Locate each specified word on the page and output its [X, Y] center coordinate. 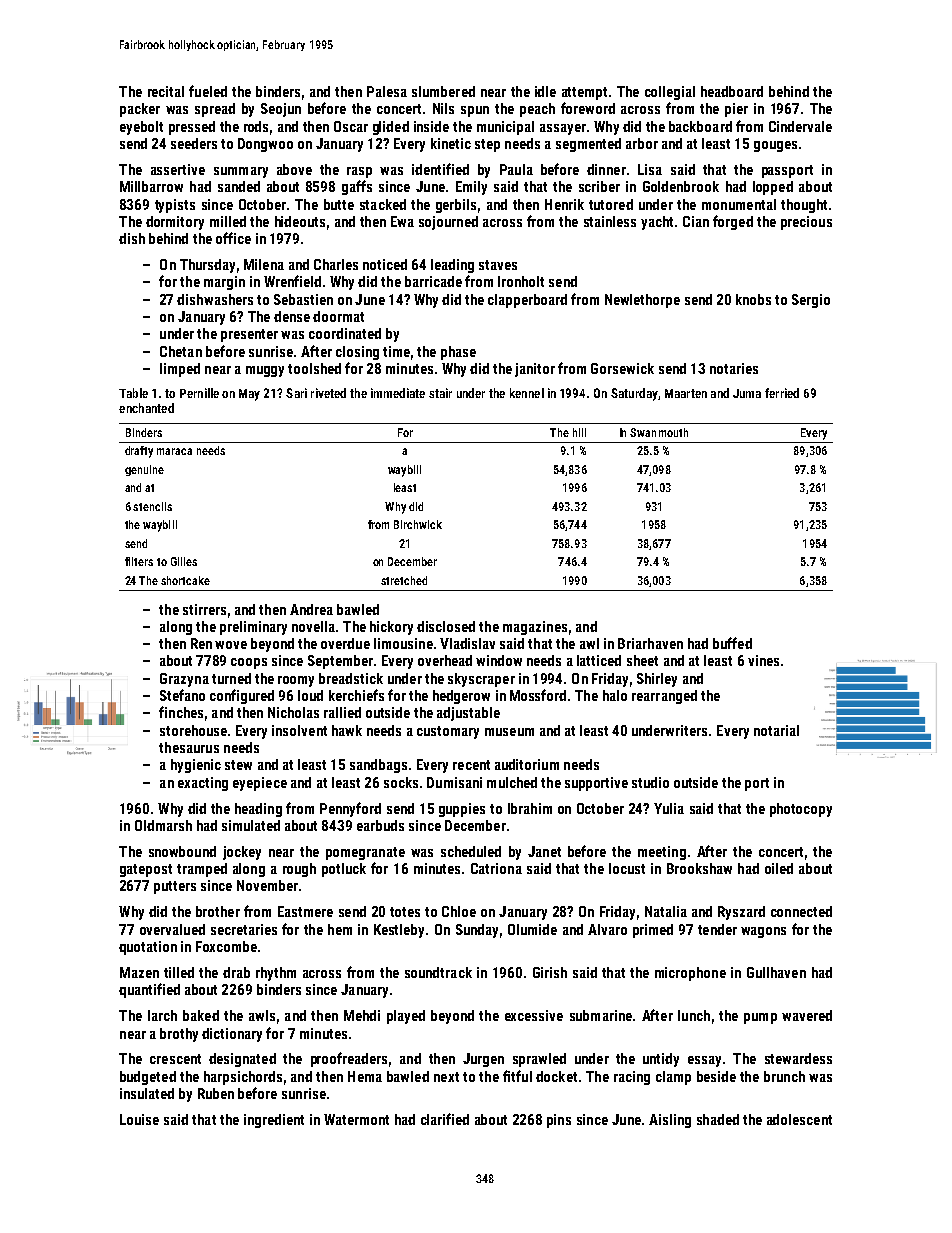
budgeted [148, 1078]
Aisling [670, 1121]
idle [545, 91]
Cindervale [800, 126]
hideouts [300, 221]
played [406, 1017]
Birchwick [418, 524]
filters [139, 561]
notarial [776, 730]
